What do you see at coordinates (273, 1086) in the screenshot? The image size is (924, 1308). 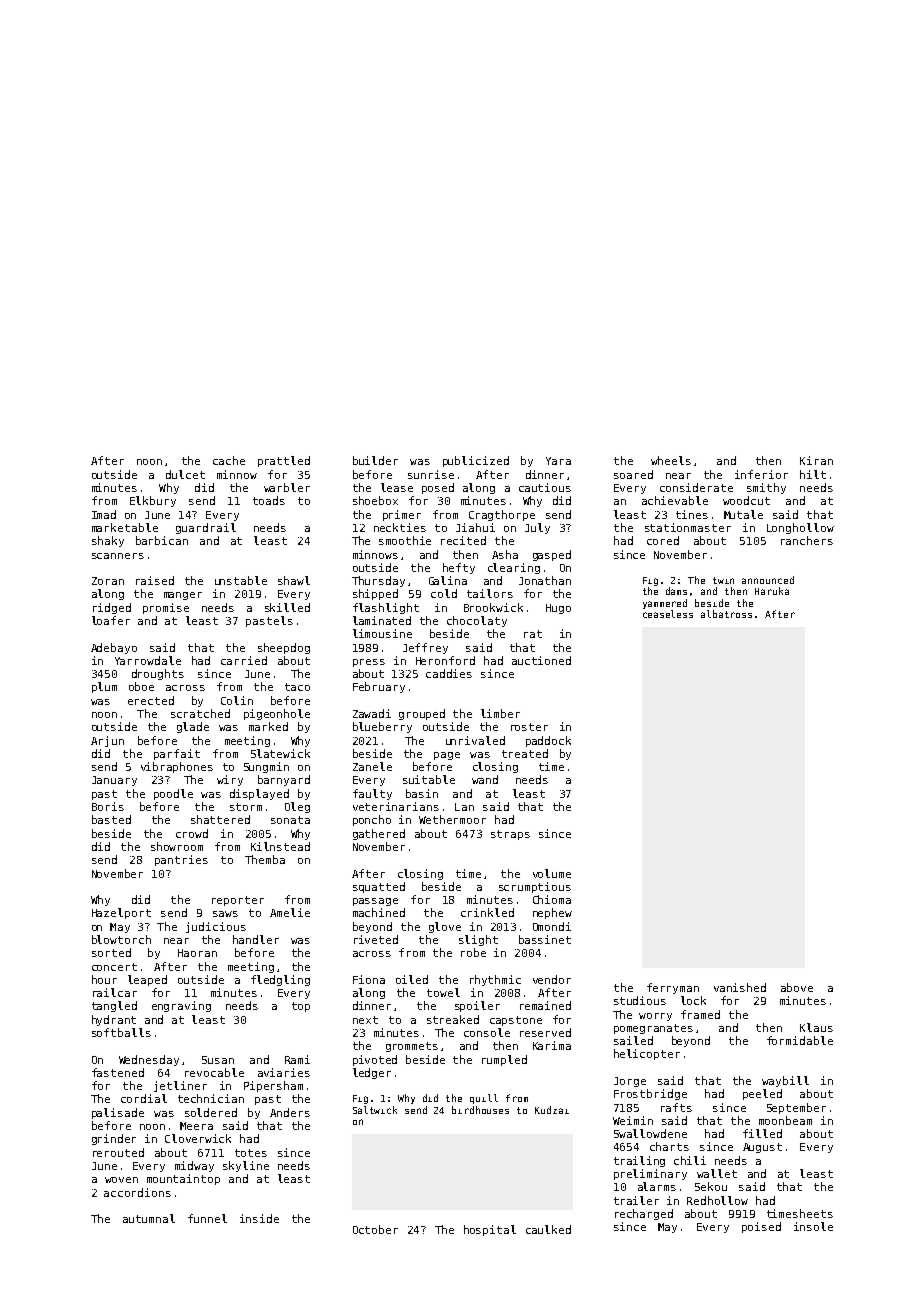 I see `Pipersham` at bounding box center [273, 1086].
